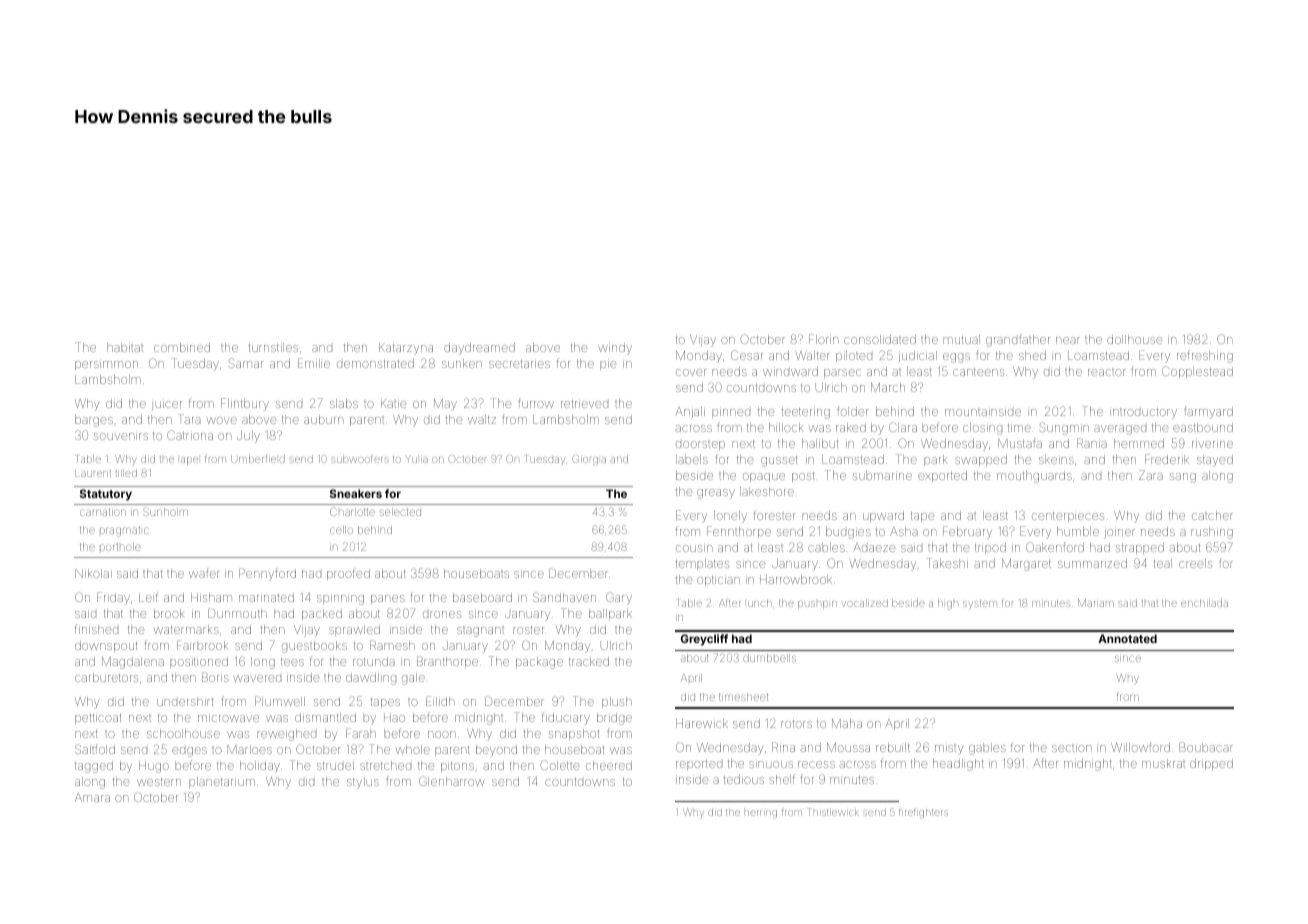 The width and height of the screenshot is (1308, 924). What do you see at coordinates (730, 517) in the screenshot?
I see `lonely` at bounding box center [730, 517].
